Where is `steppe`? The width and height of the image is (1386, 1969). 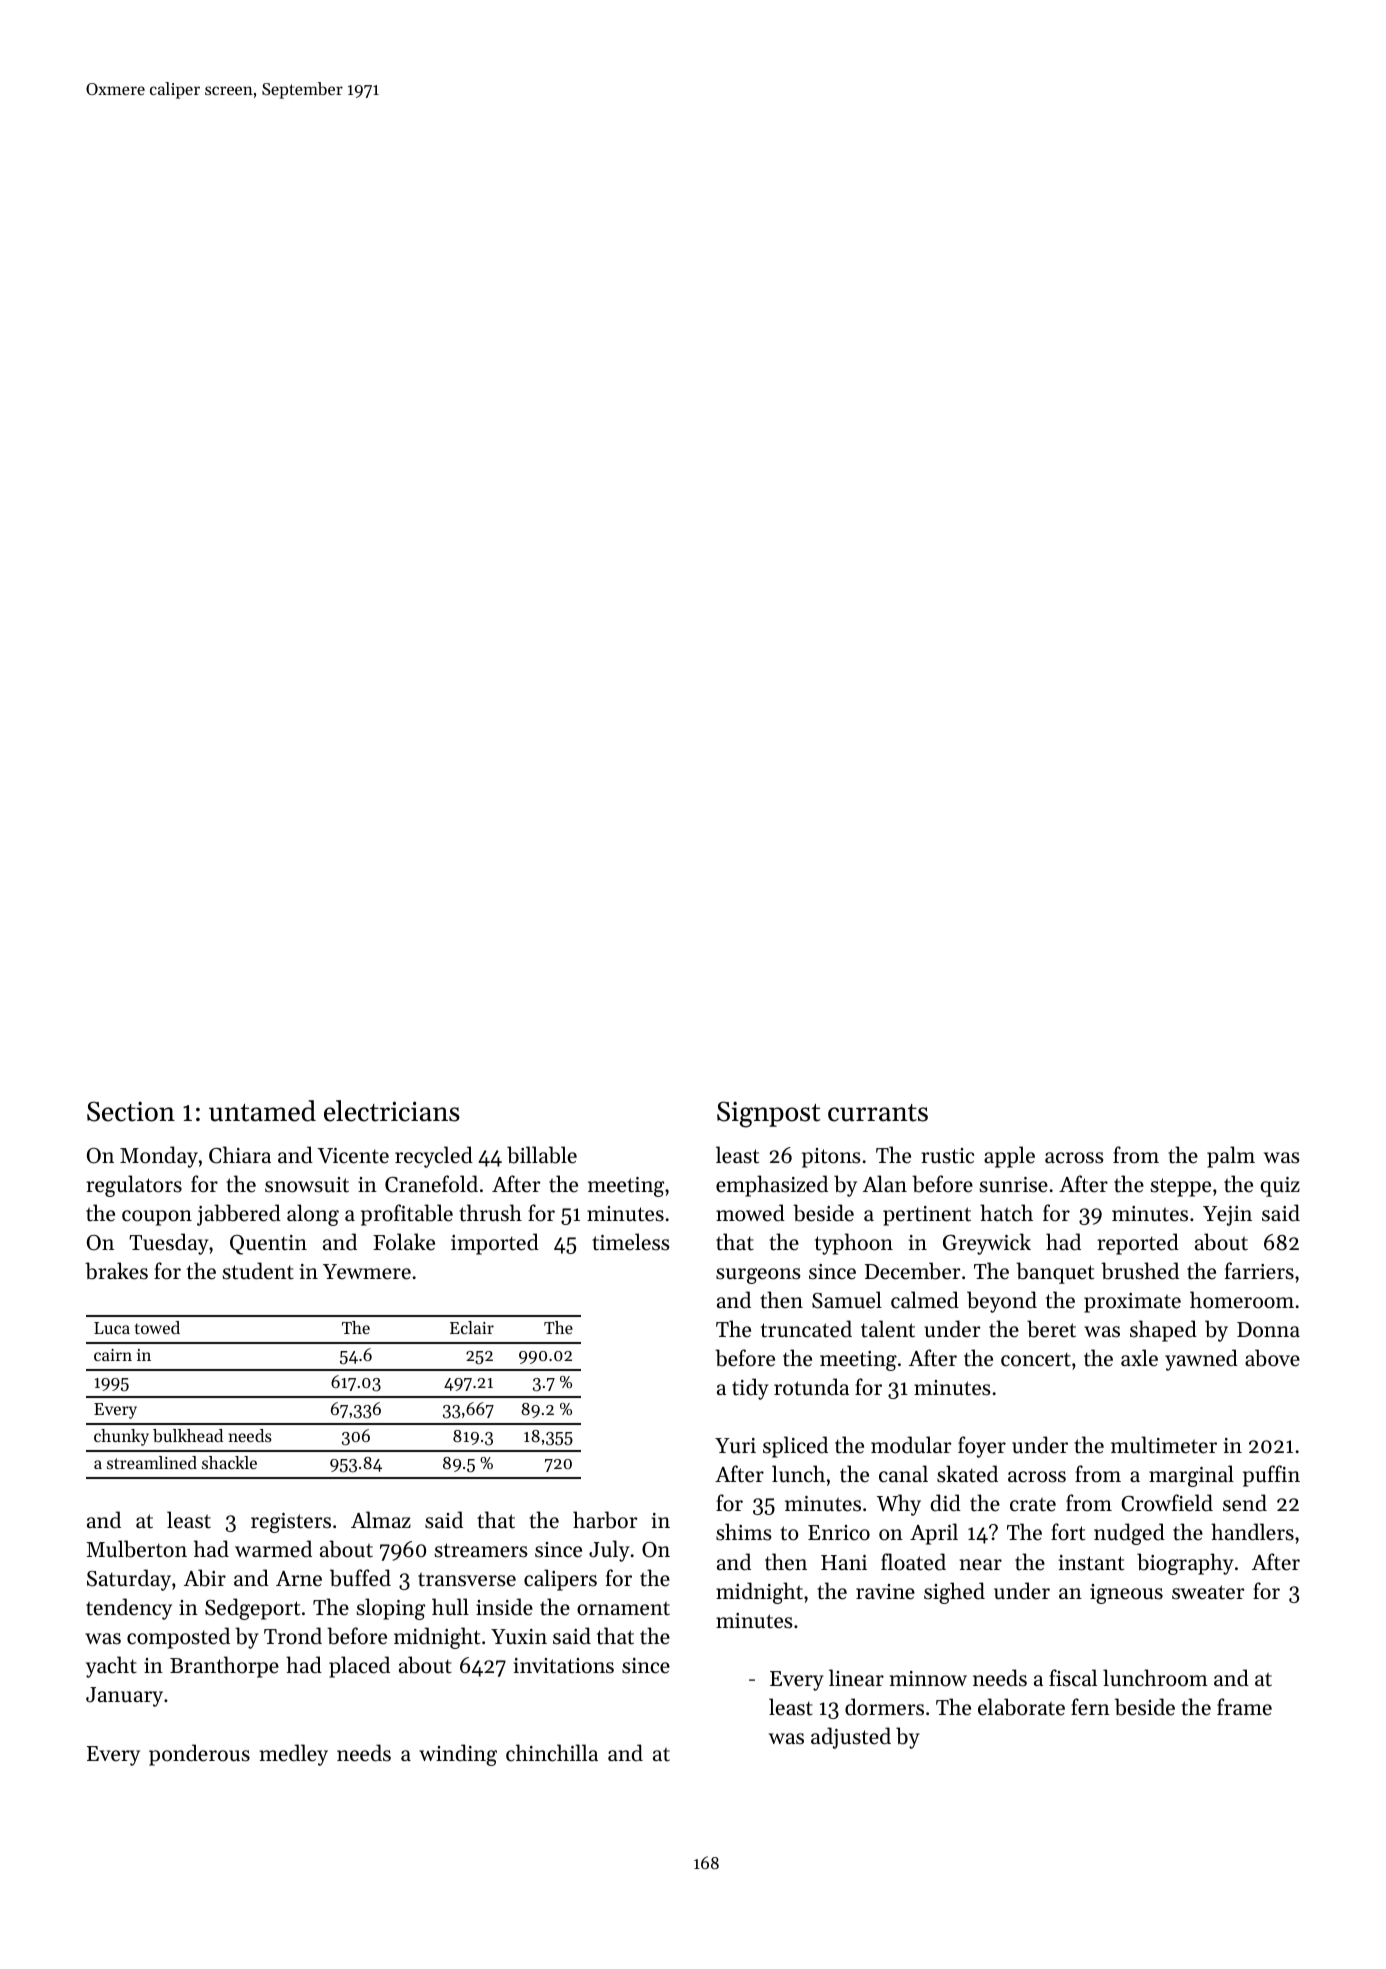
steppe is located at coordinates (1181, 1187).
